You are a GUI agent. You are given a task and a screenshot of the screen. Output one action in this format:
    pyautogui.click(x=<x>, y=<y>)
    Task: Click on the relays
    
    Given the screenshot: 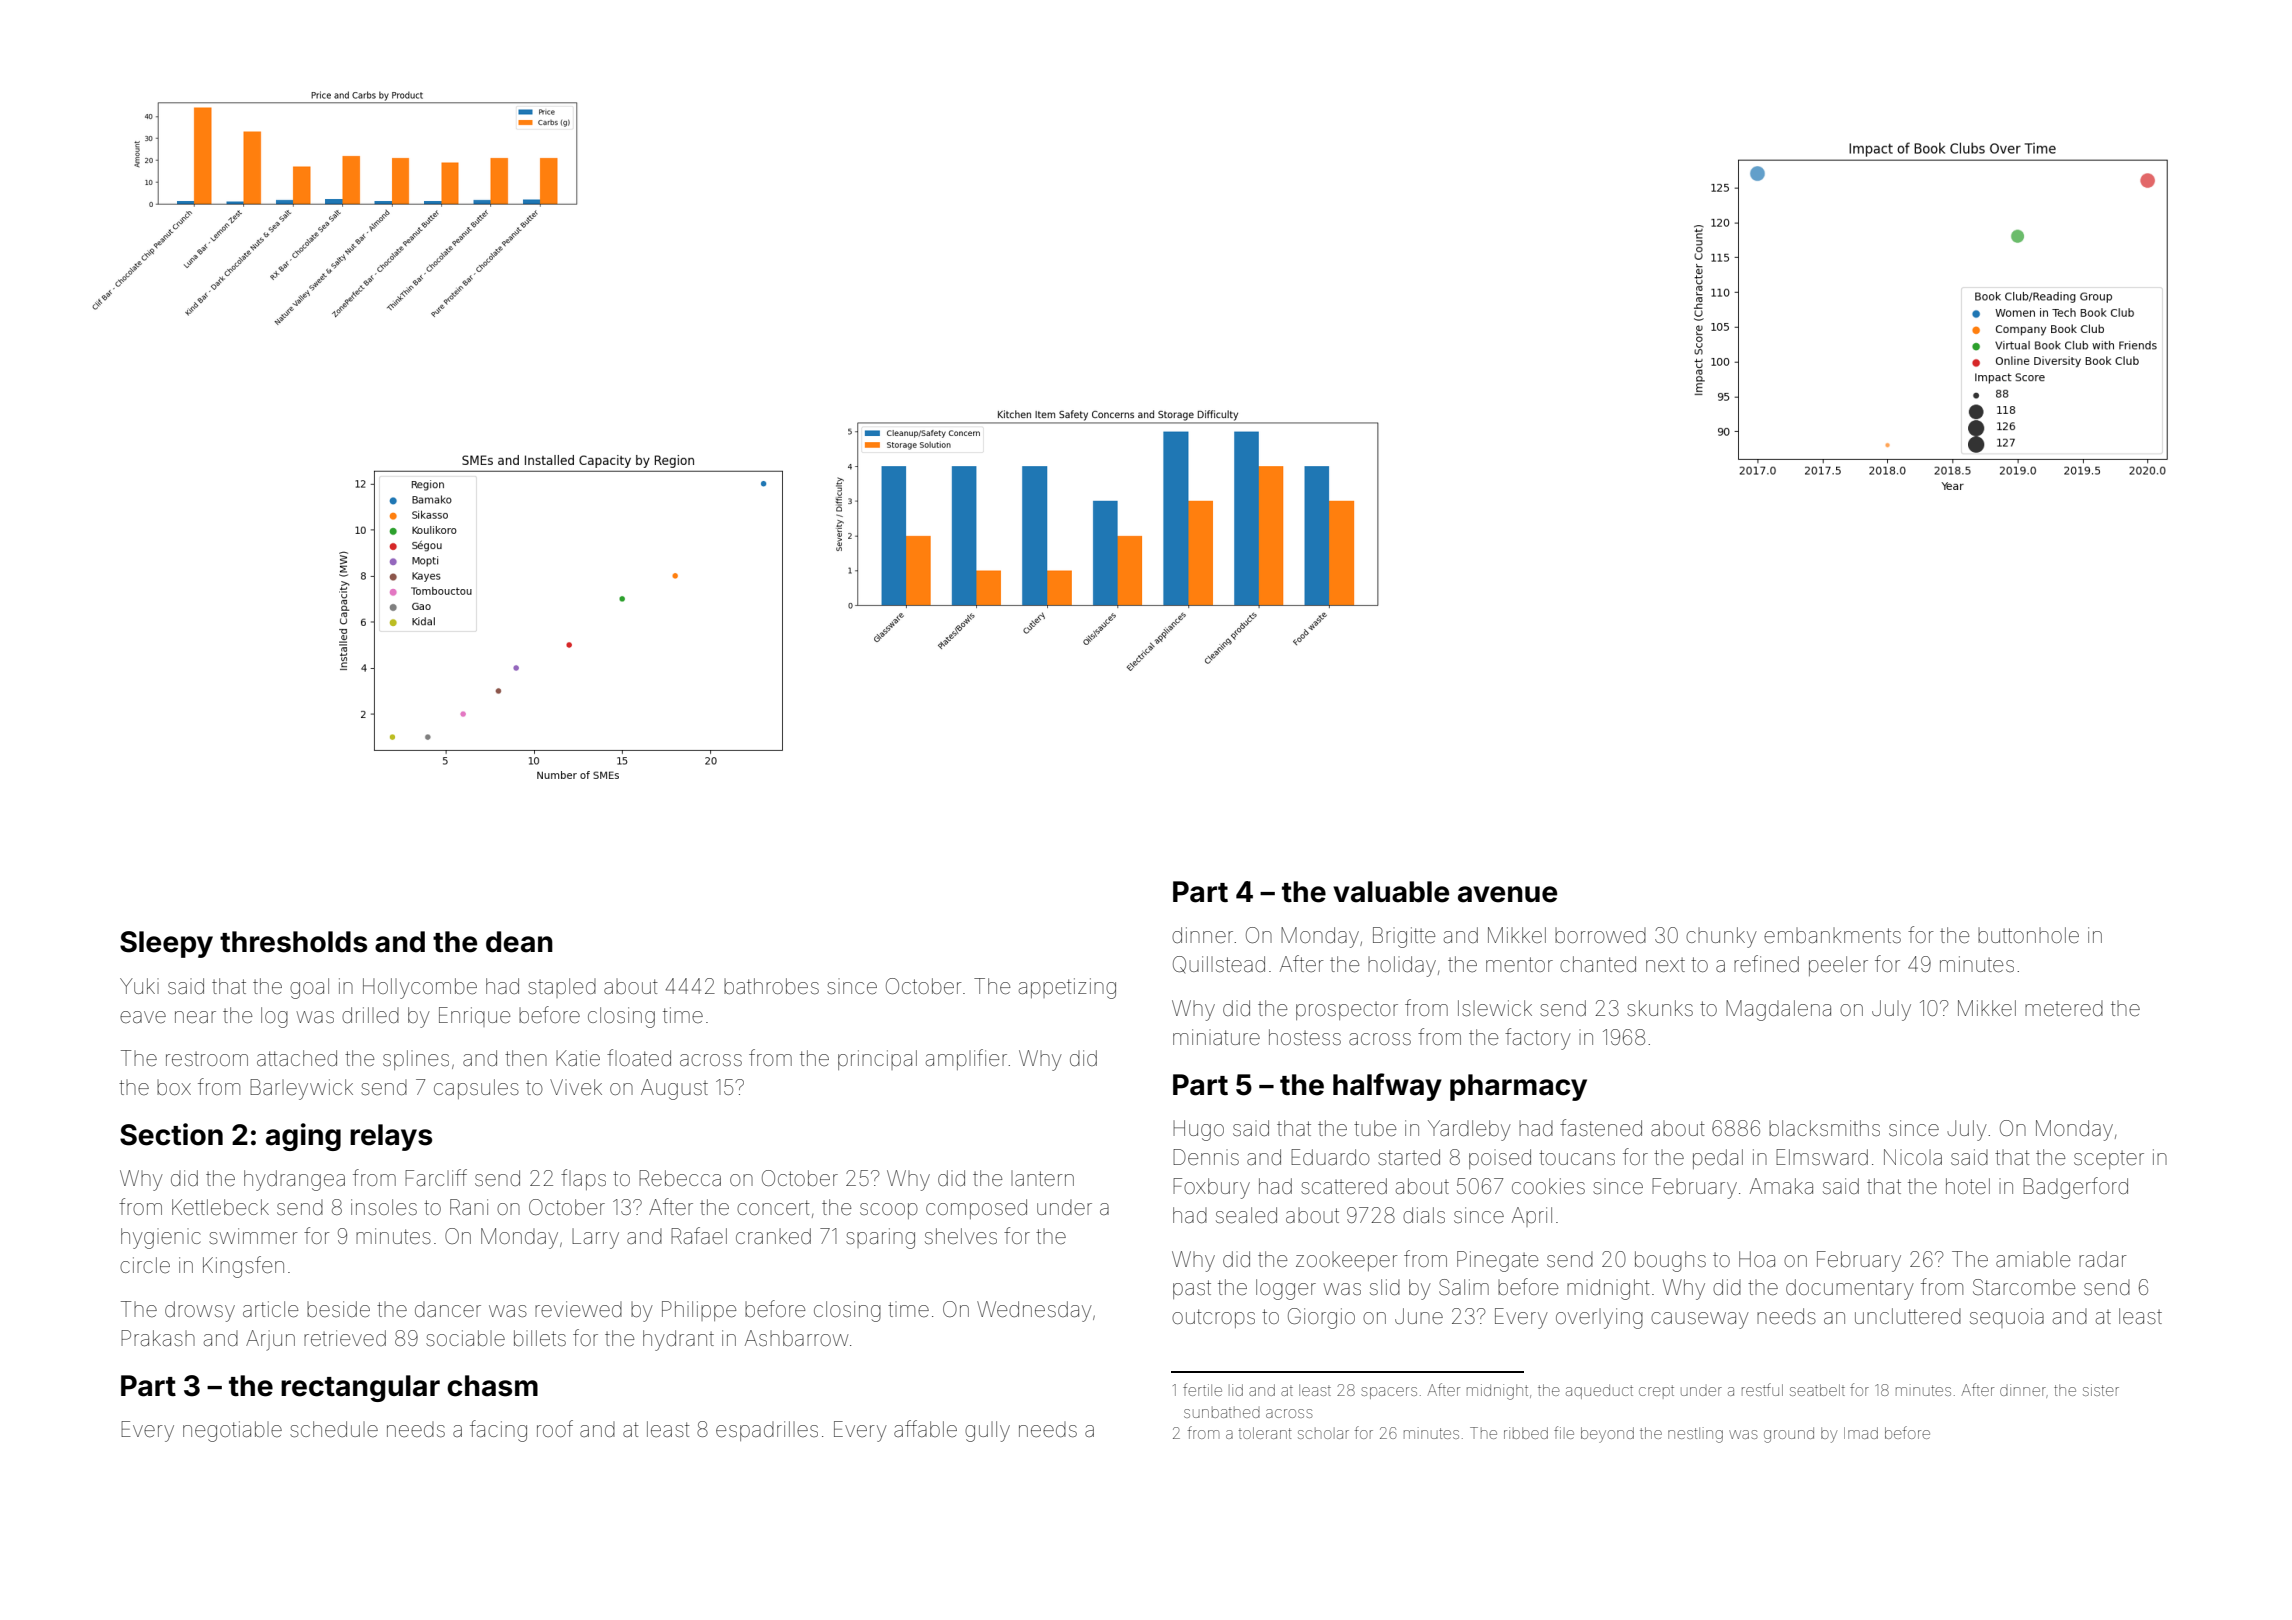 What is the action you would take?
    pyautogui.click(x=391, y=1137)
